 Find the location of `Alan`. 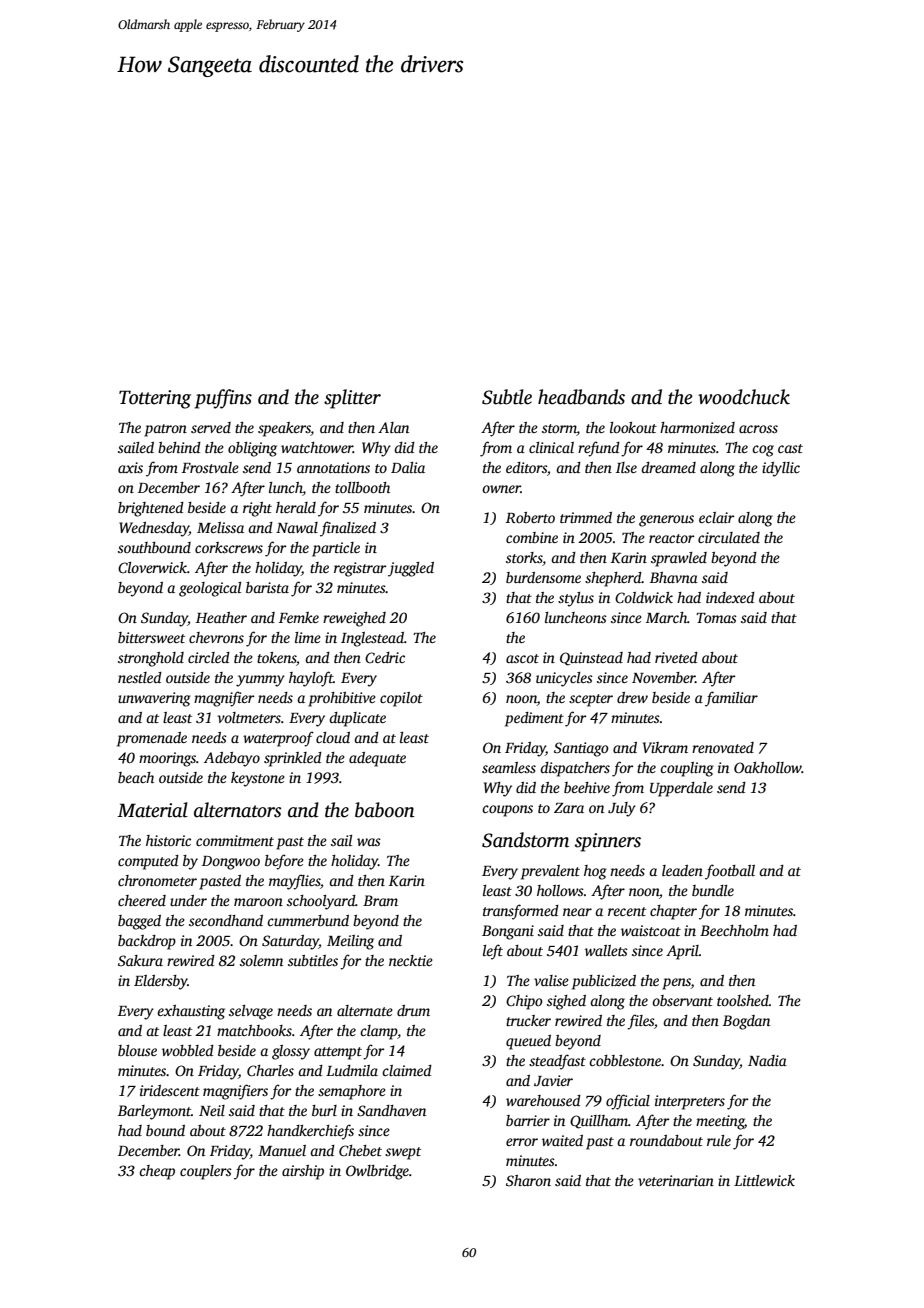

Alan is located at coordinates (393, 427).
